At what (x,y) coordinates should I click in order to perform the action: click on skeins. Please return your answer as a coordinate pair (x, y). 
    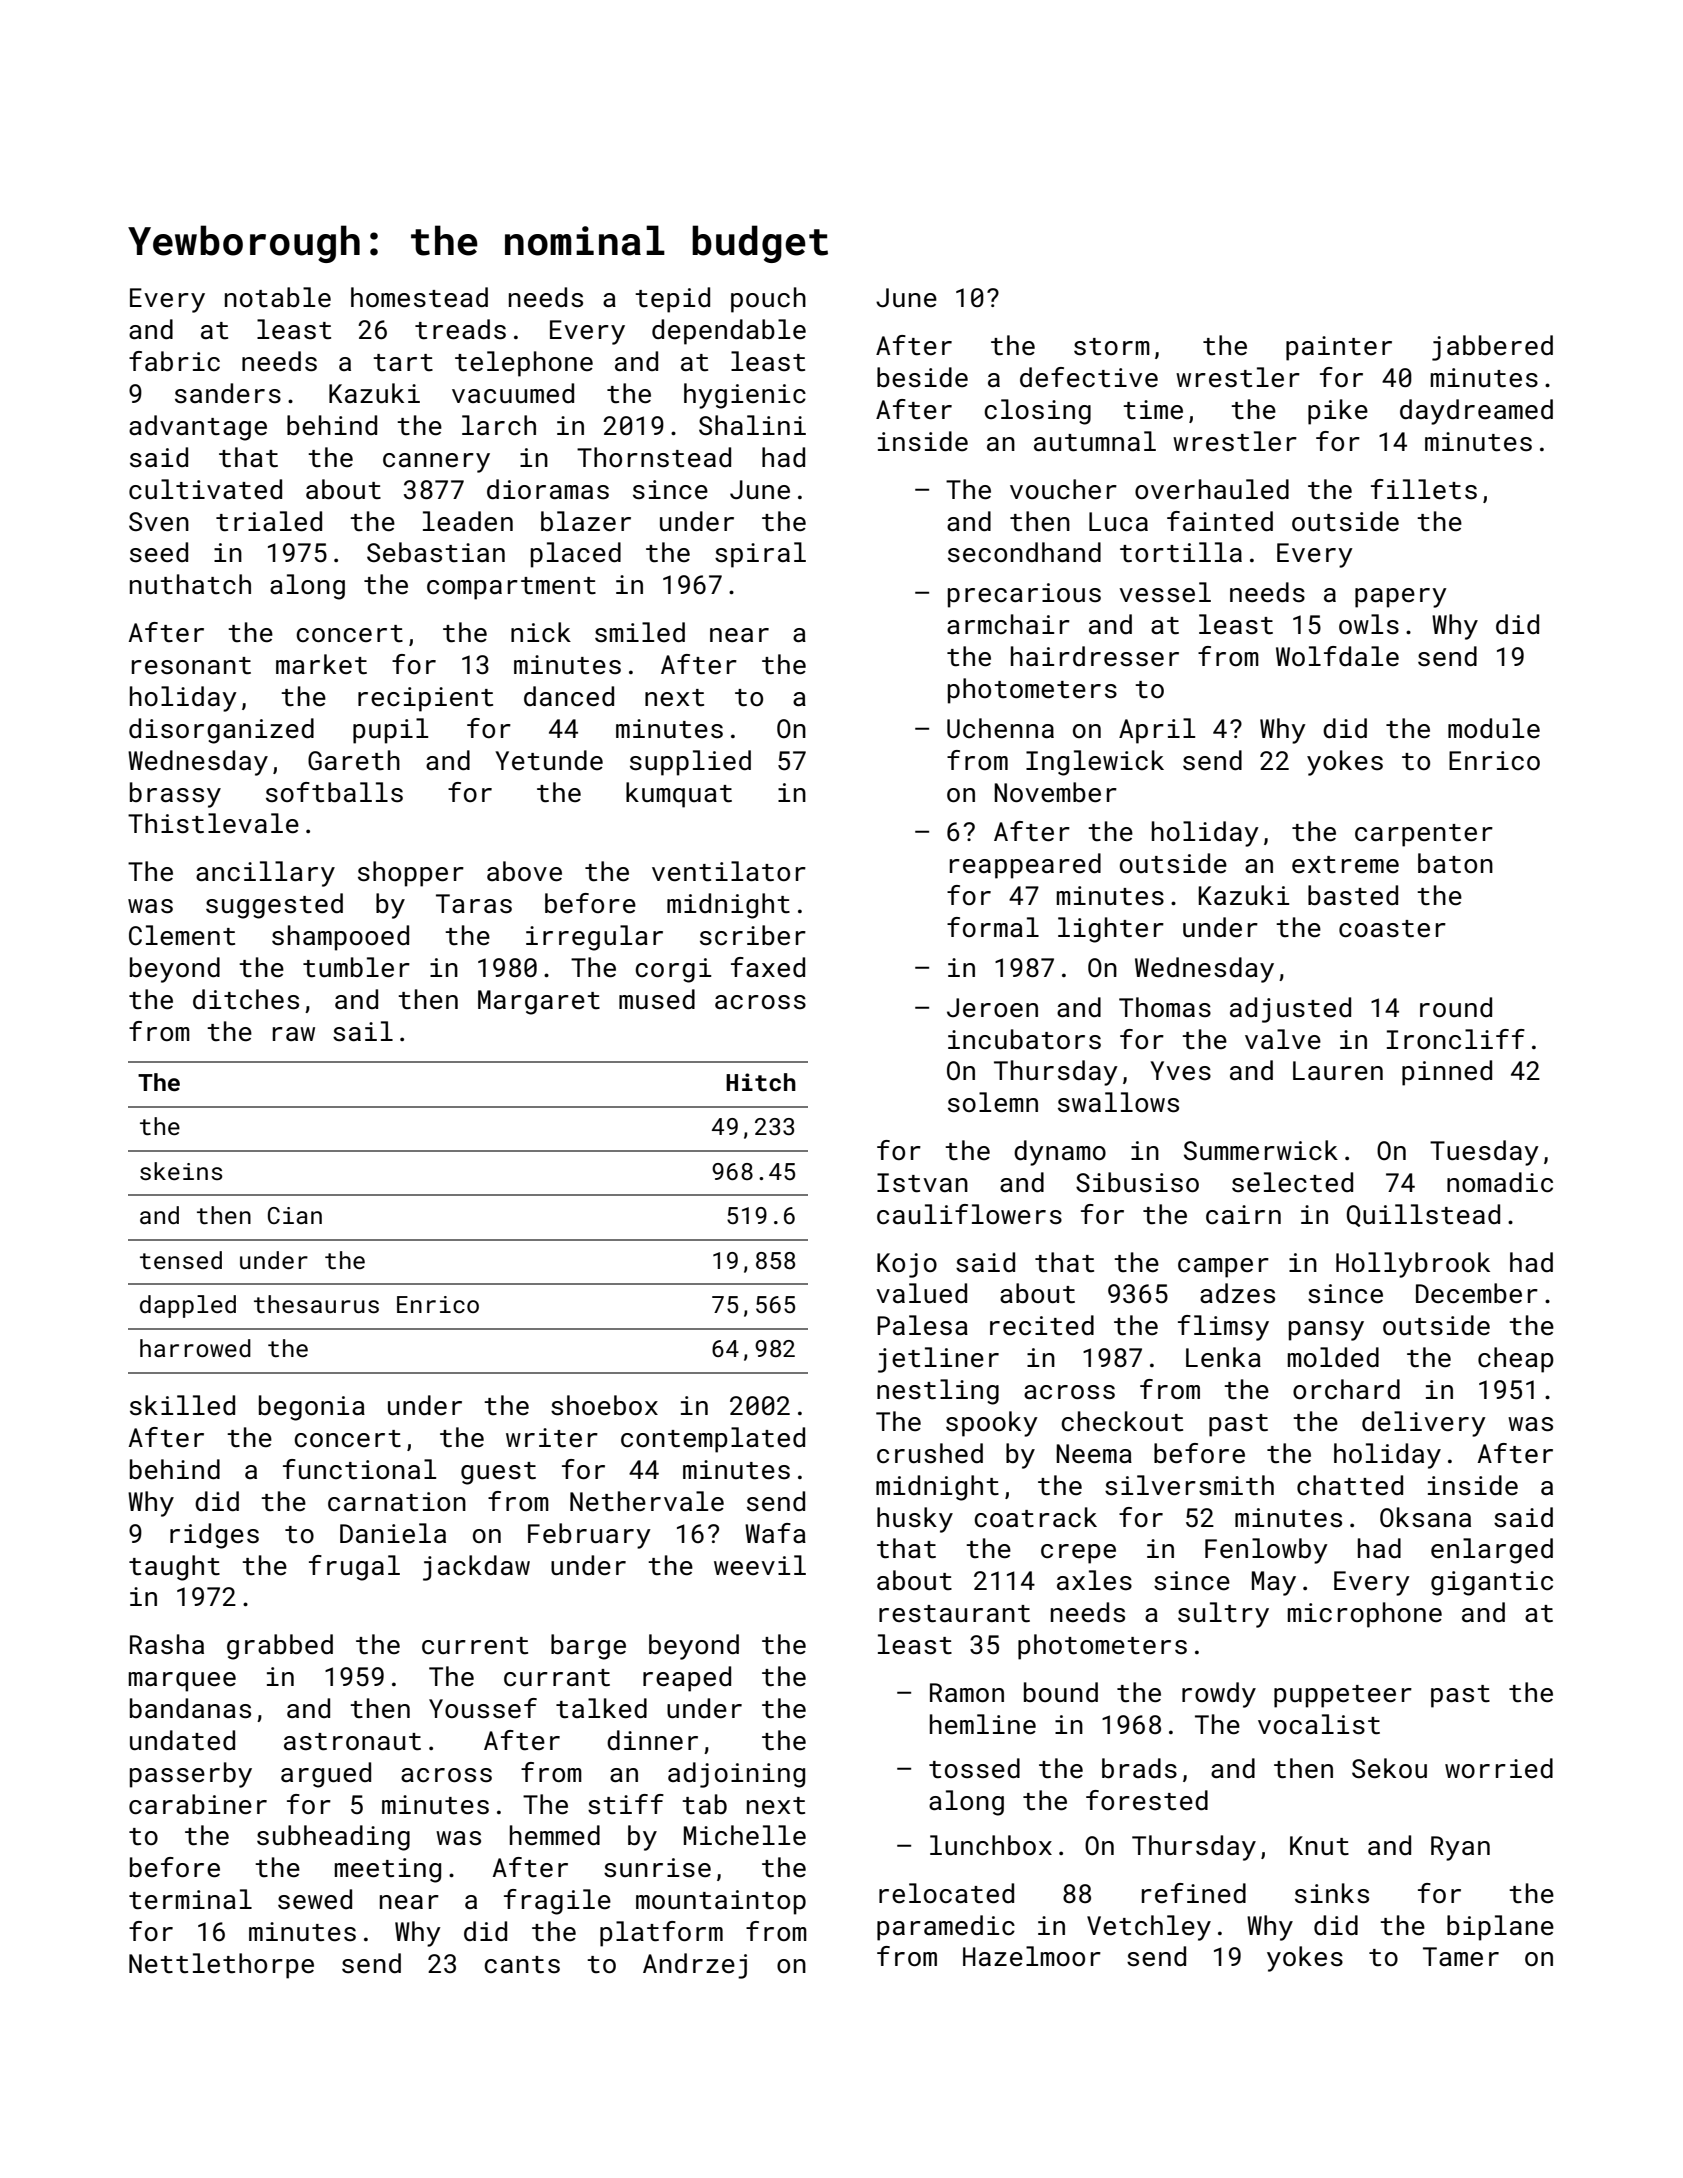
    Looking at the image, I should click on (181, 1171).
